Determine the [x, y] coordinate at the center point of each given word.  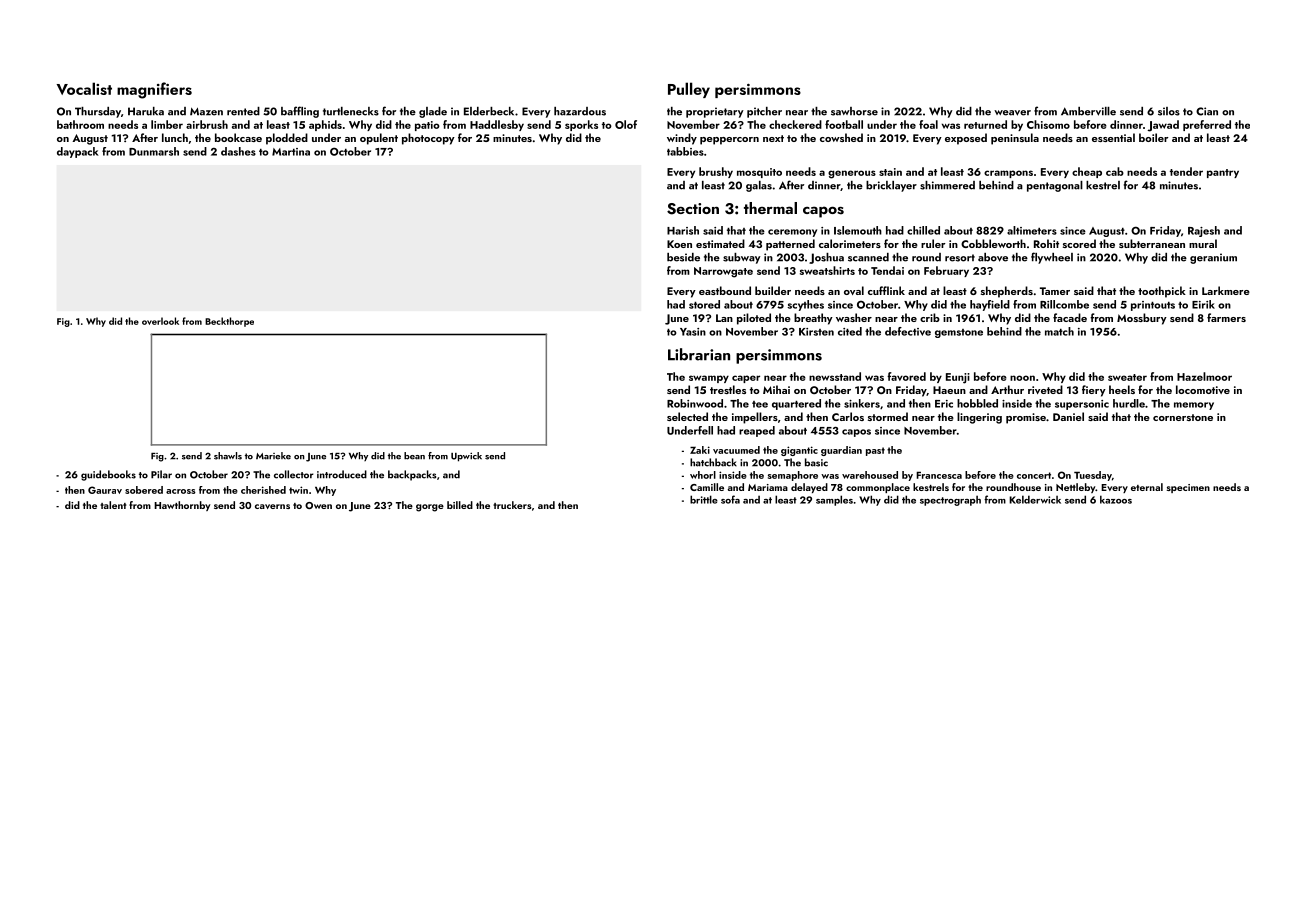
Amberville [1088, 111]
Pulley [689, 90]
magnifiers [154, 90]
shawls [228, 456]
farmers [1226, 317]
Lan [724, 318]
